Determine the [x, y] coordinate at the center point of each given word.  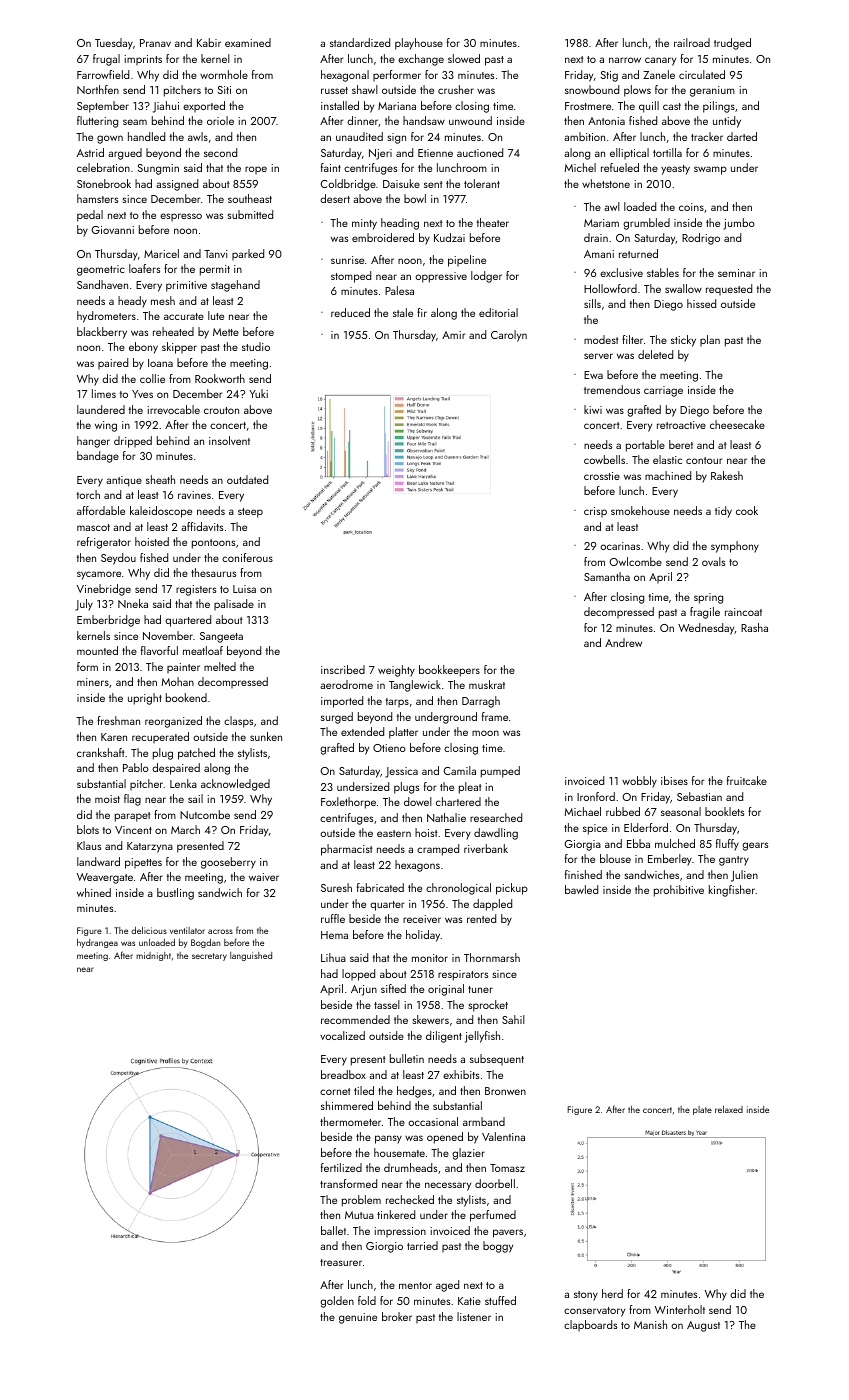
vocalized [342, 1035]
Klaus [89, 845]
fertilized [341, 1167]
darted [742, 136]
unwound [470, 120]
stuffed [500, 1300]
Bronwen [505, 1091]
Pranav [155, 43]
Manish [650, 1324]
